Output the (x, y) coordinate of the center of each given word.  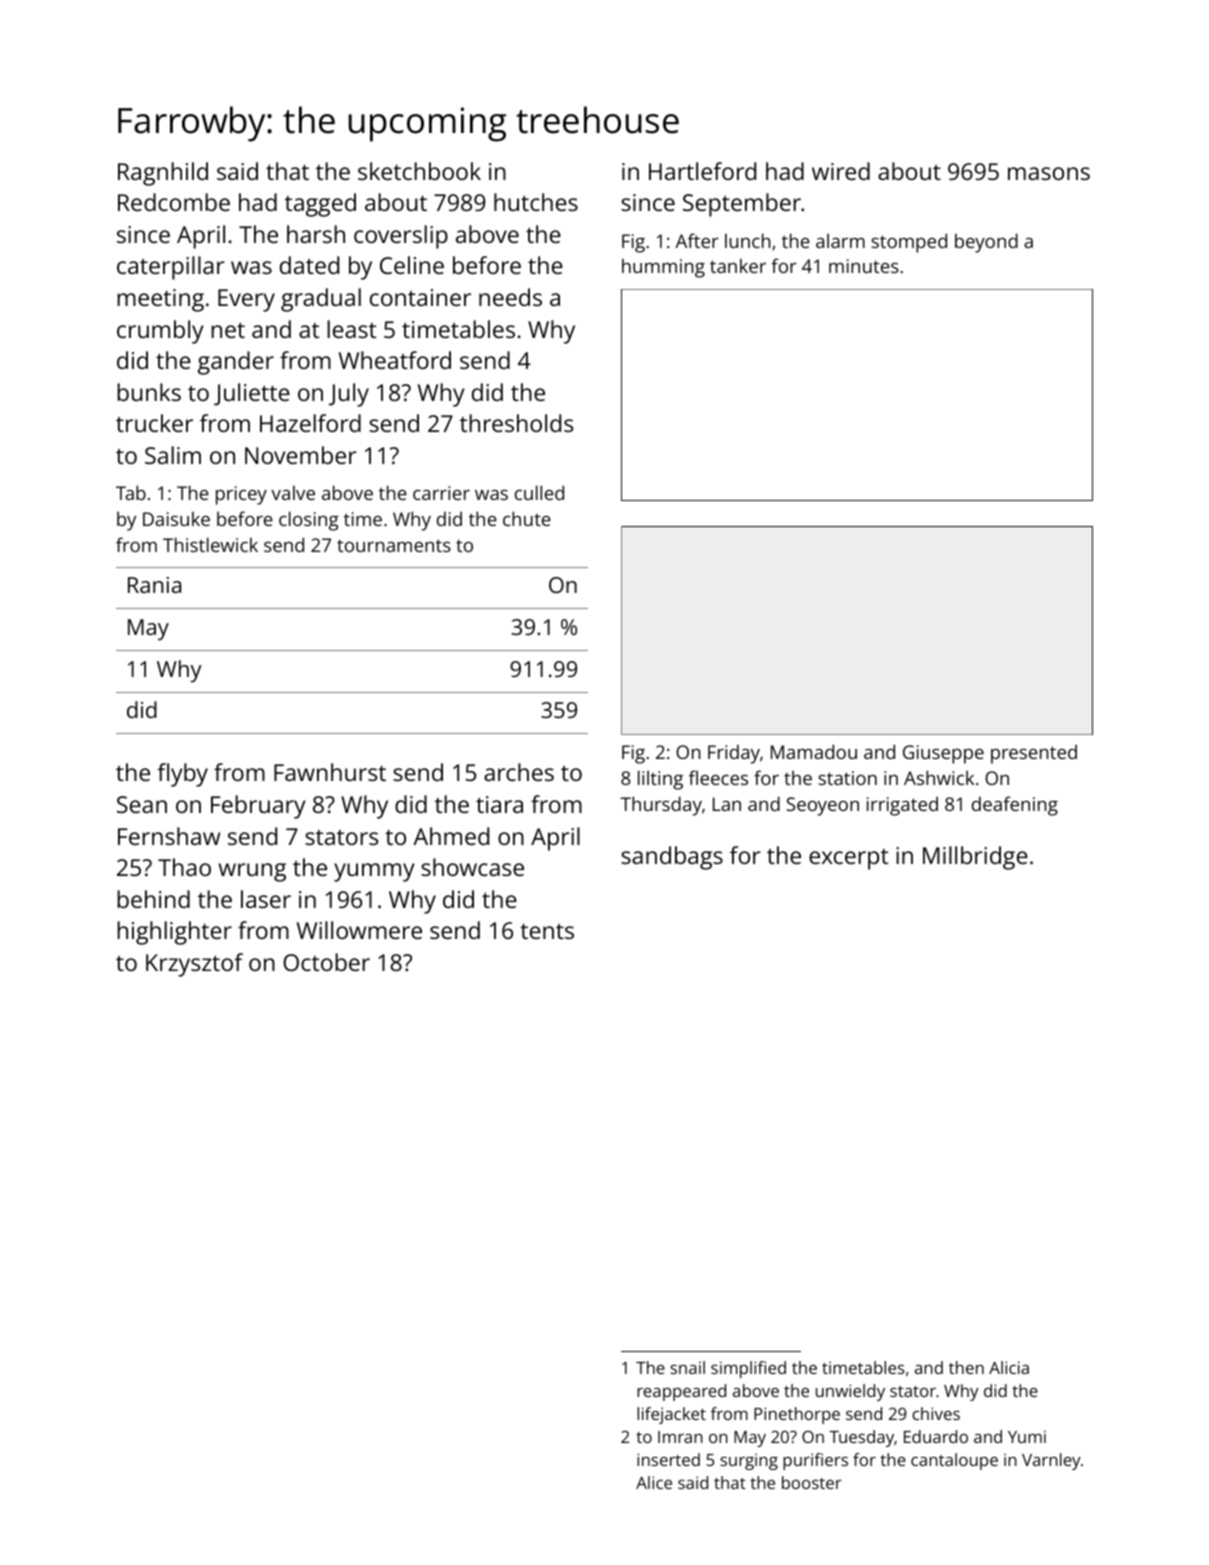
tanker (738, 265)
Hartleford (702, 171)
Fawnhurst (330, 772)
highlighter (174, 933)
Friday (734, 754)
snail (687, 1367)
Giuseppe (943, 754)
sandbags (672, 858)
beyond (986, 243)
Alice (654, 1482)
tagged (320, 205)
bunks (149, 392)
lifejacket (671, 1415)
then (966, 1367)
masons (1049, 173)
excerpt (848, 859)
